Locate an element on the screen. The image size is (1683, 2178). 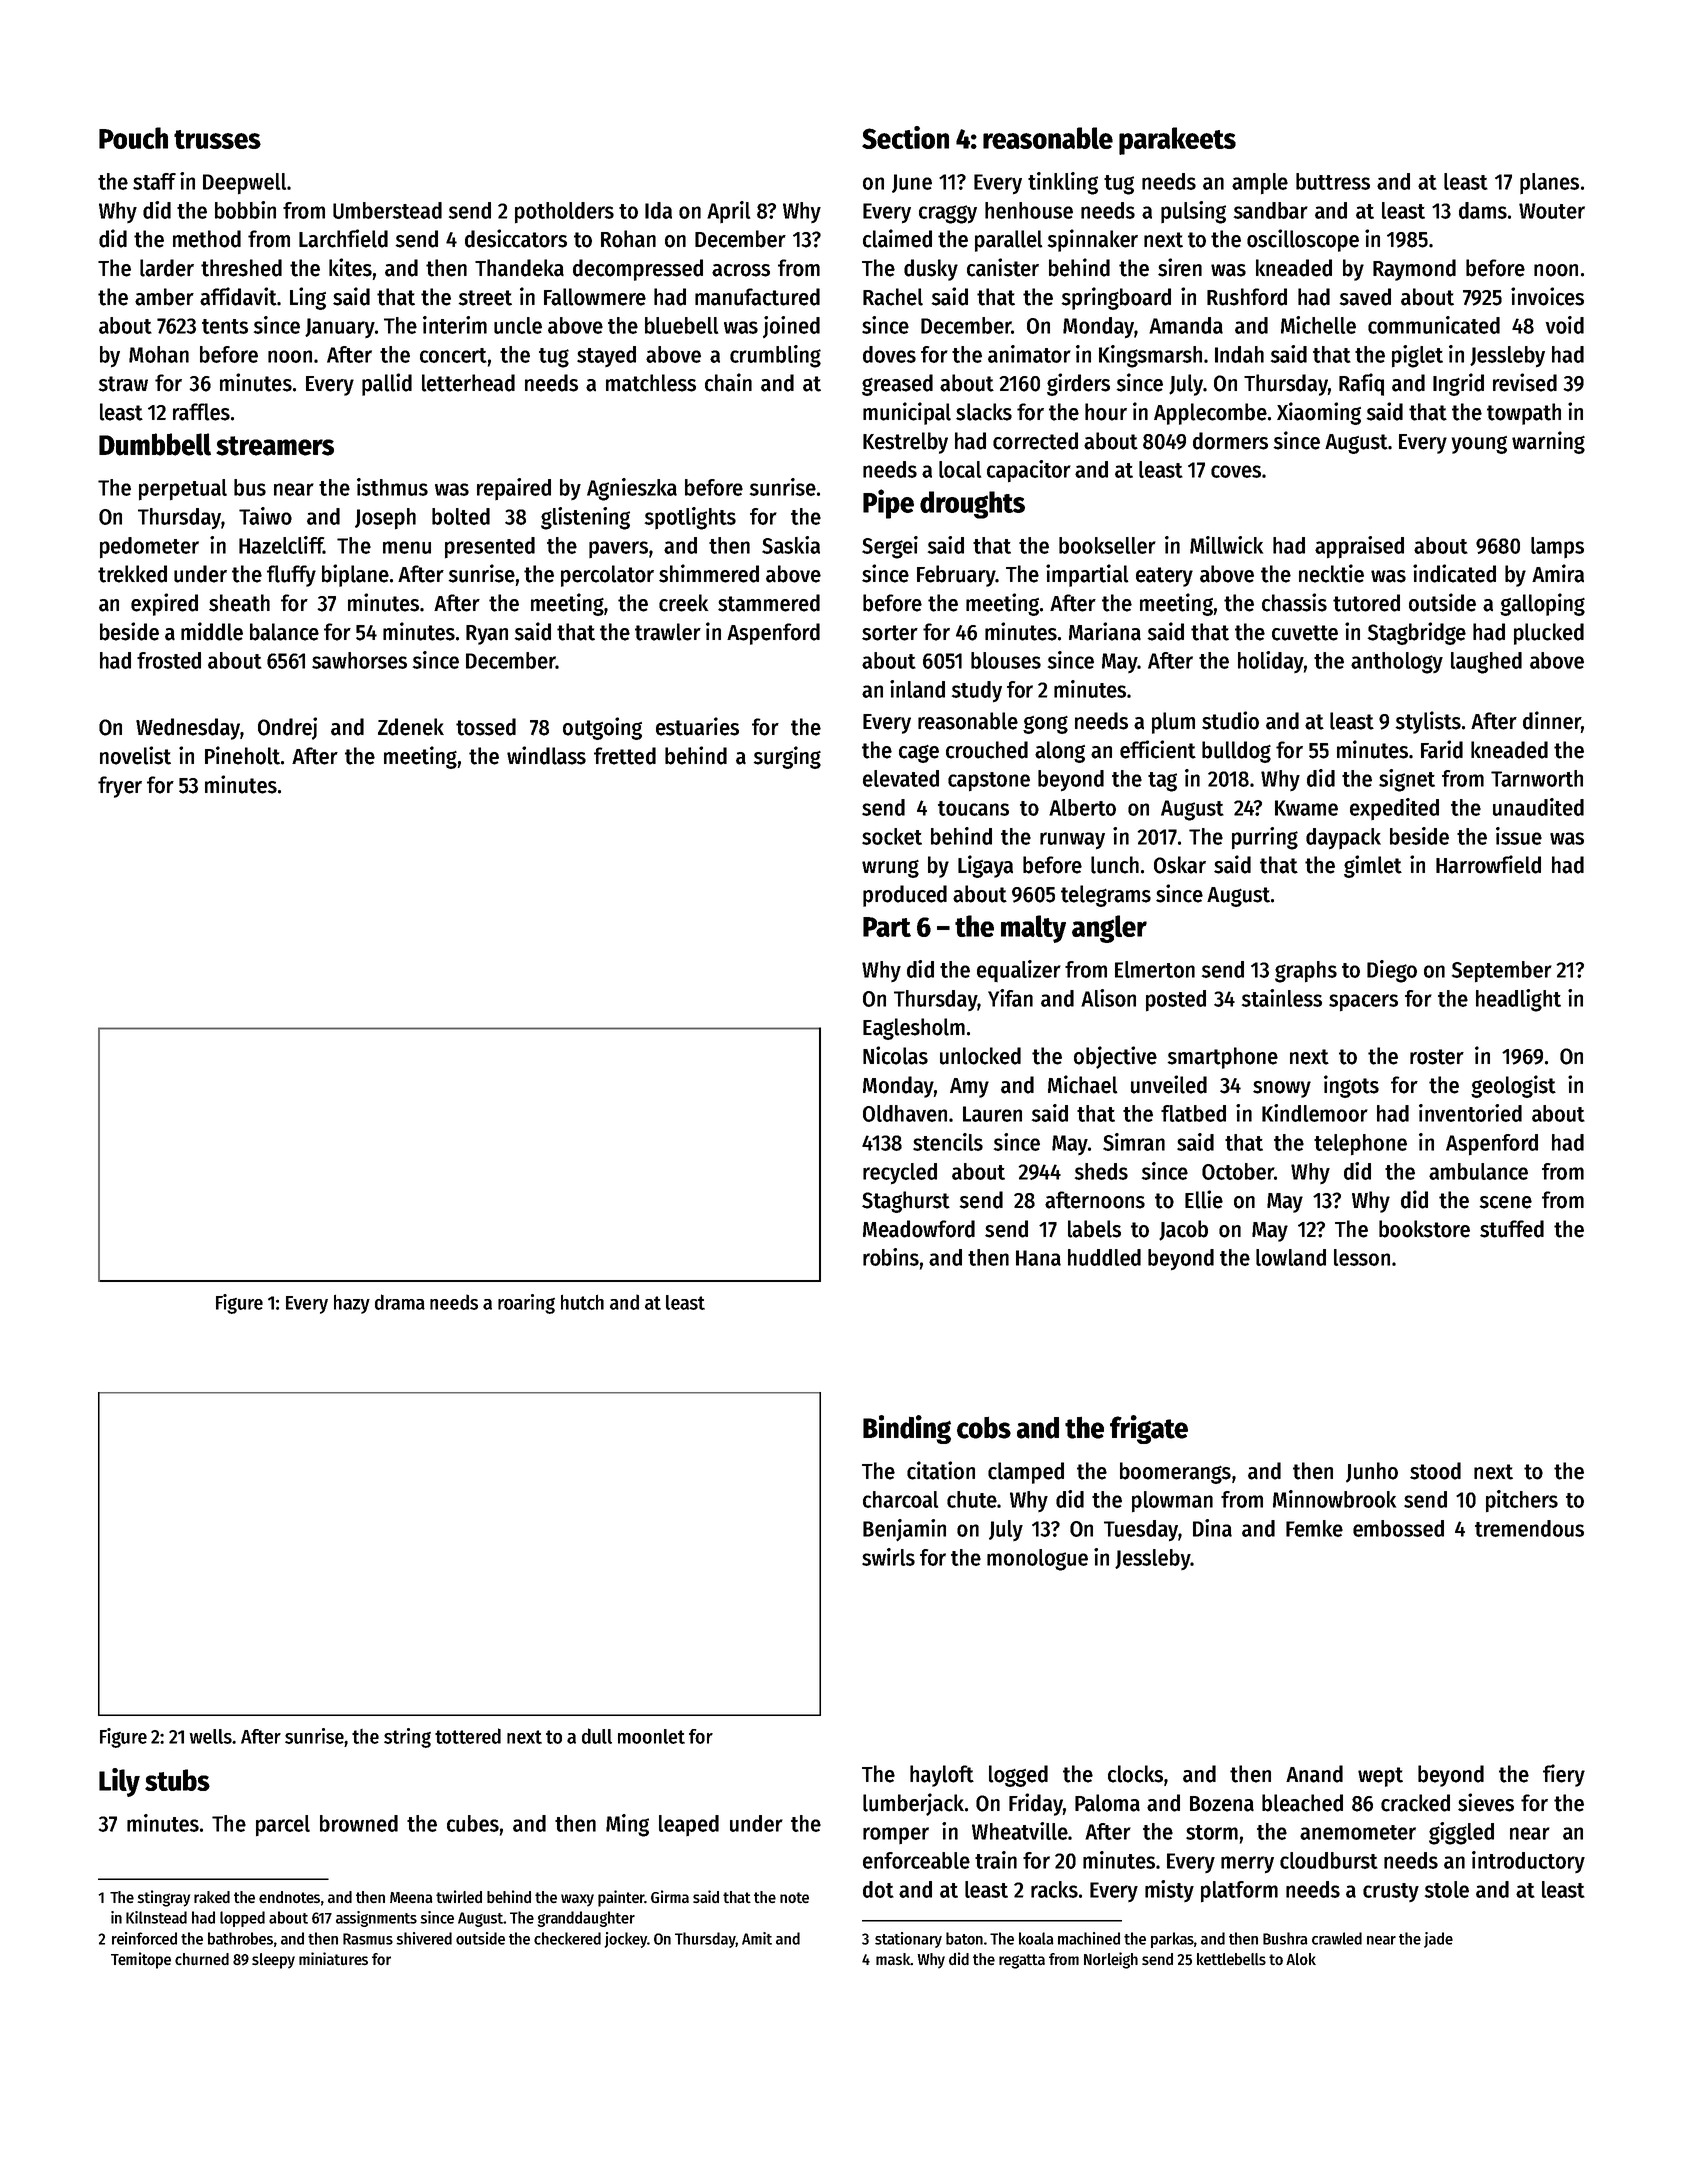
Jacob is located at coordinates (1183, 1230).
